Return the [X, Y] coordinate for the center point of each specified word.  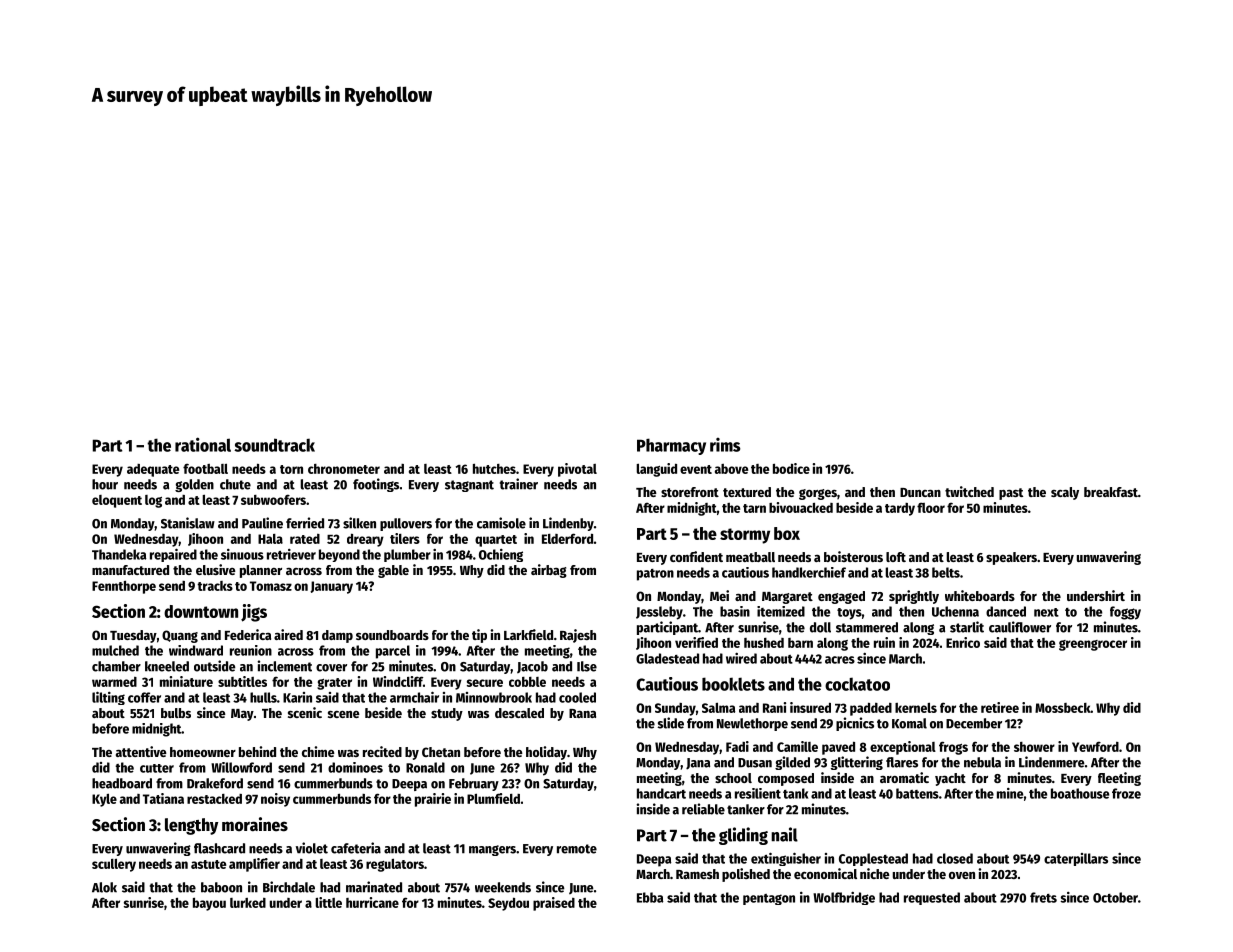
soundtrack [274, 445]
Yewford [1095, 746]
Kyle [104, 800]
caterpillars [1076, 859]
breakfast [1111, 492]
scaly [1065, 493]
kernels [916, 707]
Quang [180, 636]
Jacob [532, 667]
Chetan [441, 752]
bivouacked [801, 507]
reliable [703, 809]
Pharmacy [671, 446]
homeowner [203, 752]
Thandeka [119, 554]
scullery [114, 865]
